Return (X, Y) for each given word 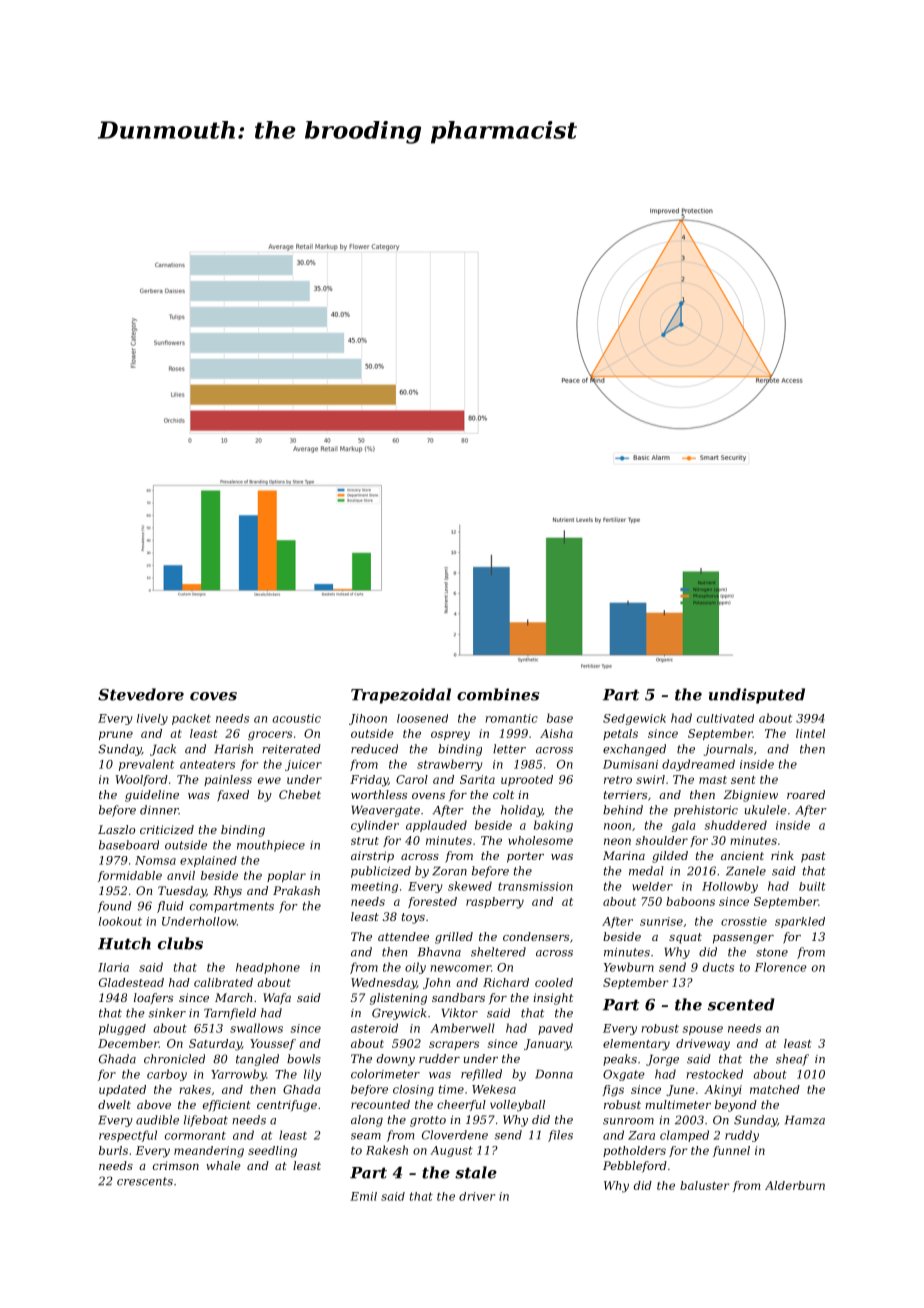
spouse (703, 1030)
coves (213, 696)
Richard (506, 982)
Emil (363, 1196)
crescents (145, 1181)
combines (498, 694)
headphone (268, 968)
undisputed (757, 696)
